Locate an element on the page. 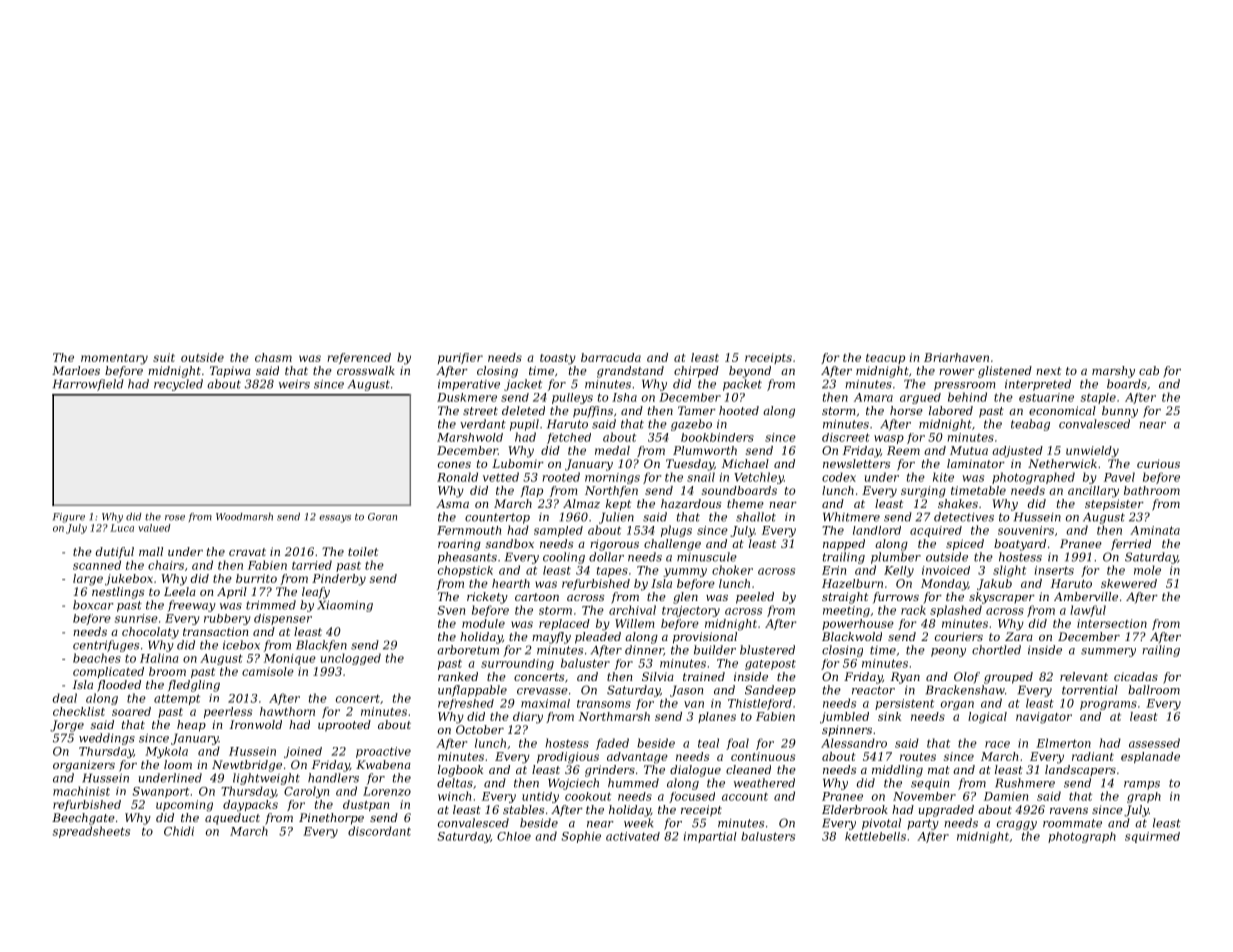 Image resolution: width=1233 pixels, height=952 pixels. spreadsheets is located at coordinates (91, 832).
